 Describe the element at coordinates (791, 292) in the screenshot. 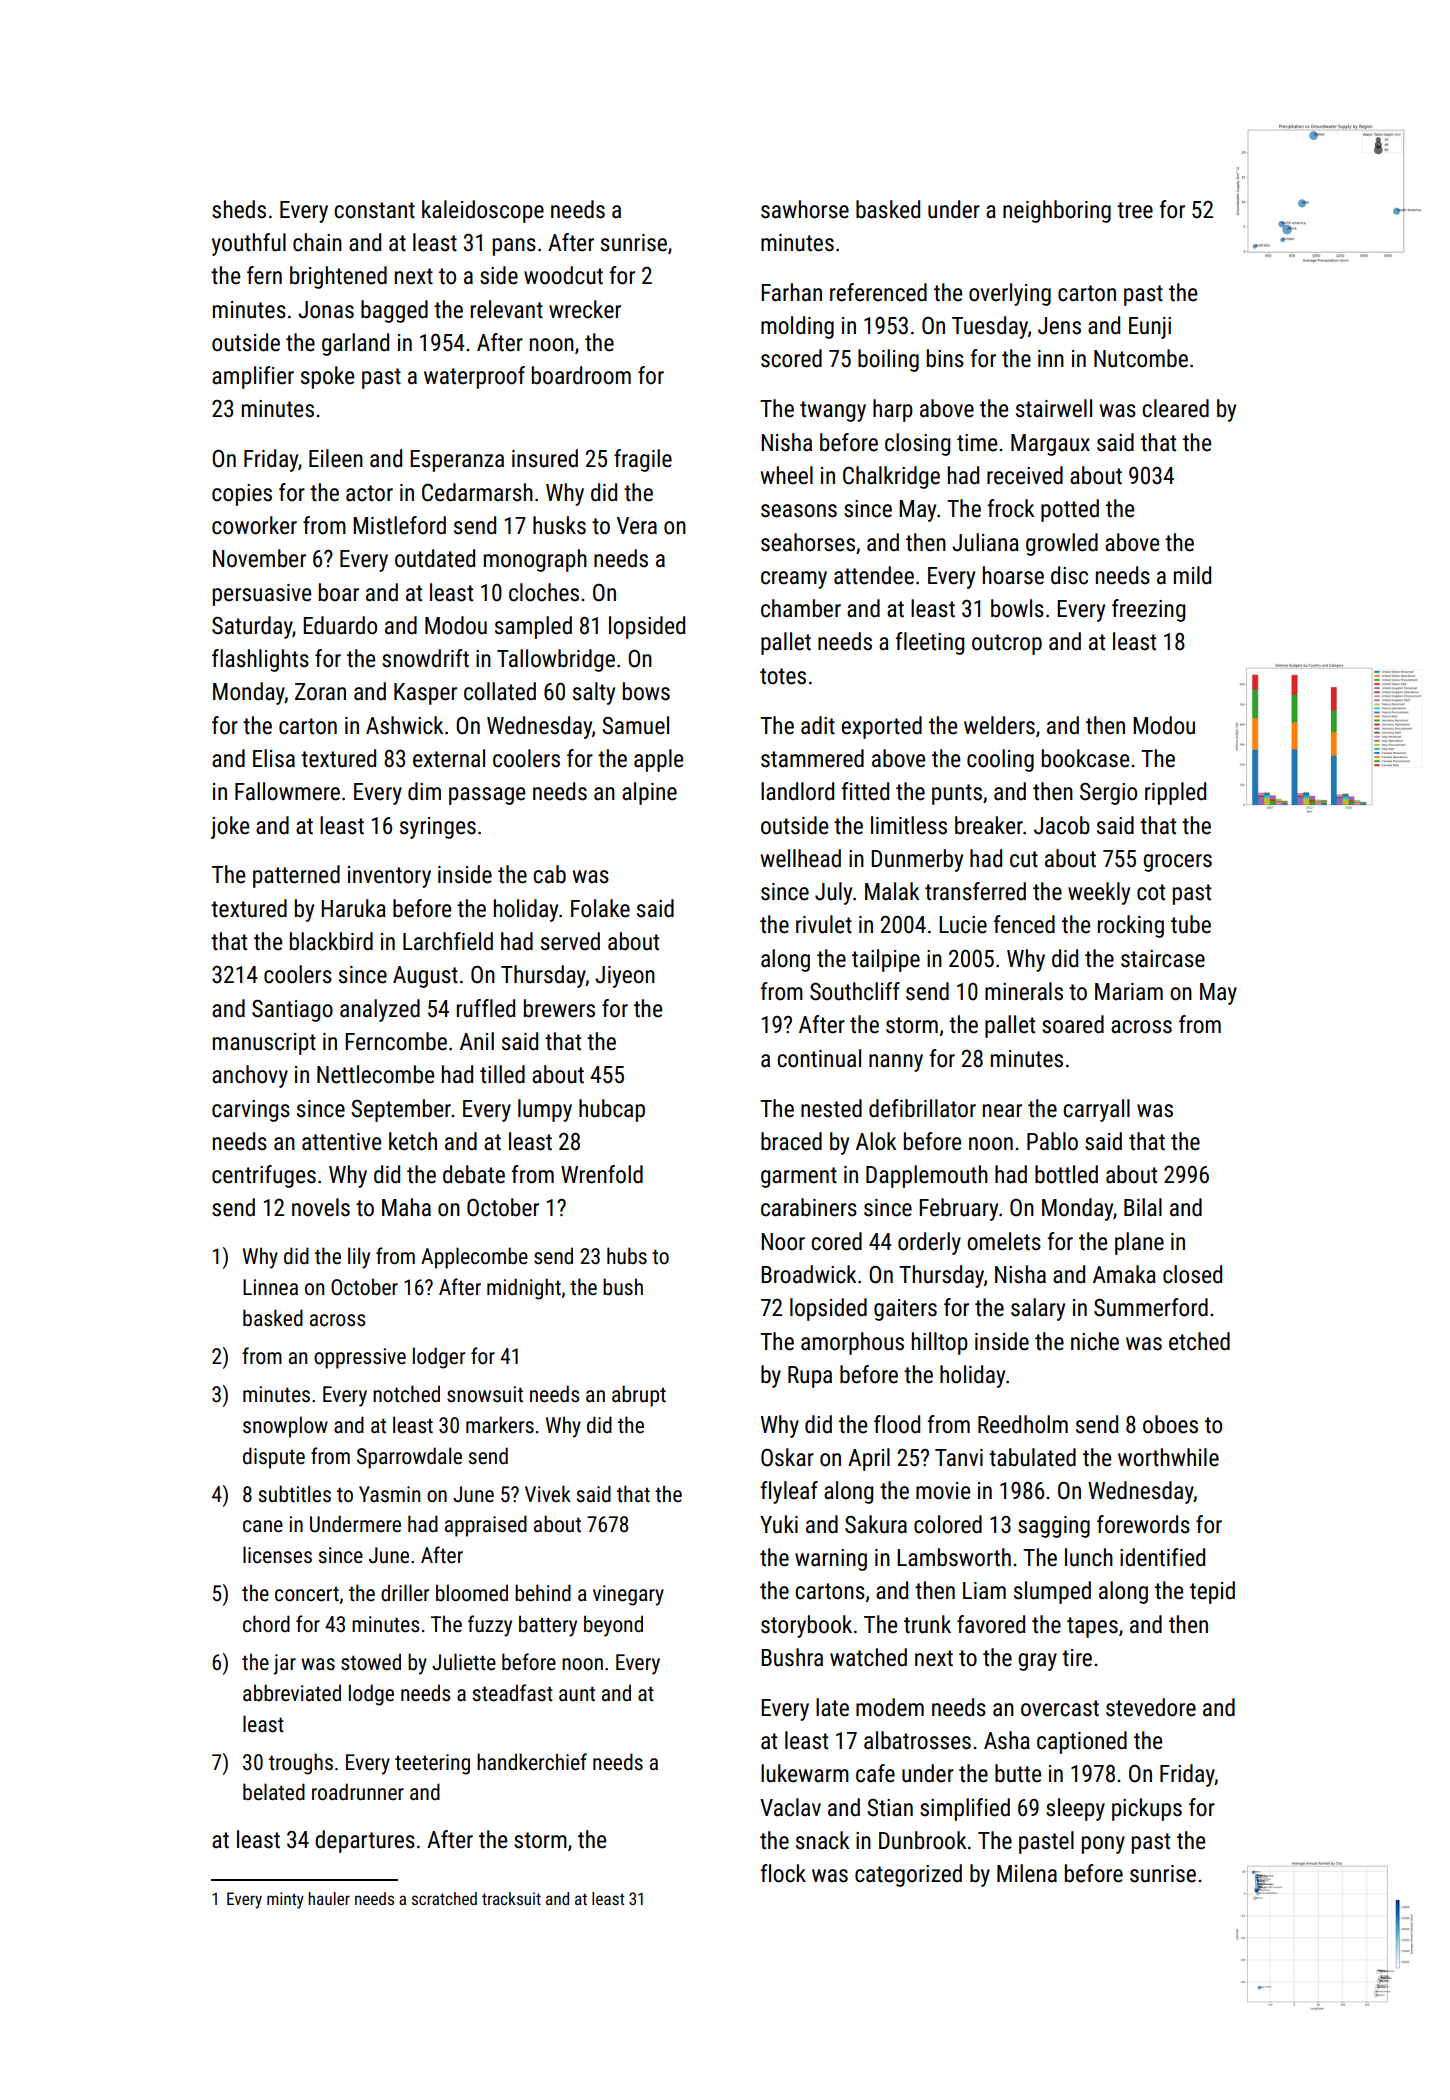

I see `Farhan` at that location.
